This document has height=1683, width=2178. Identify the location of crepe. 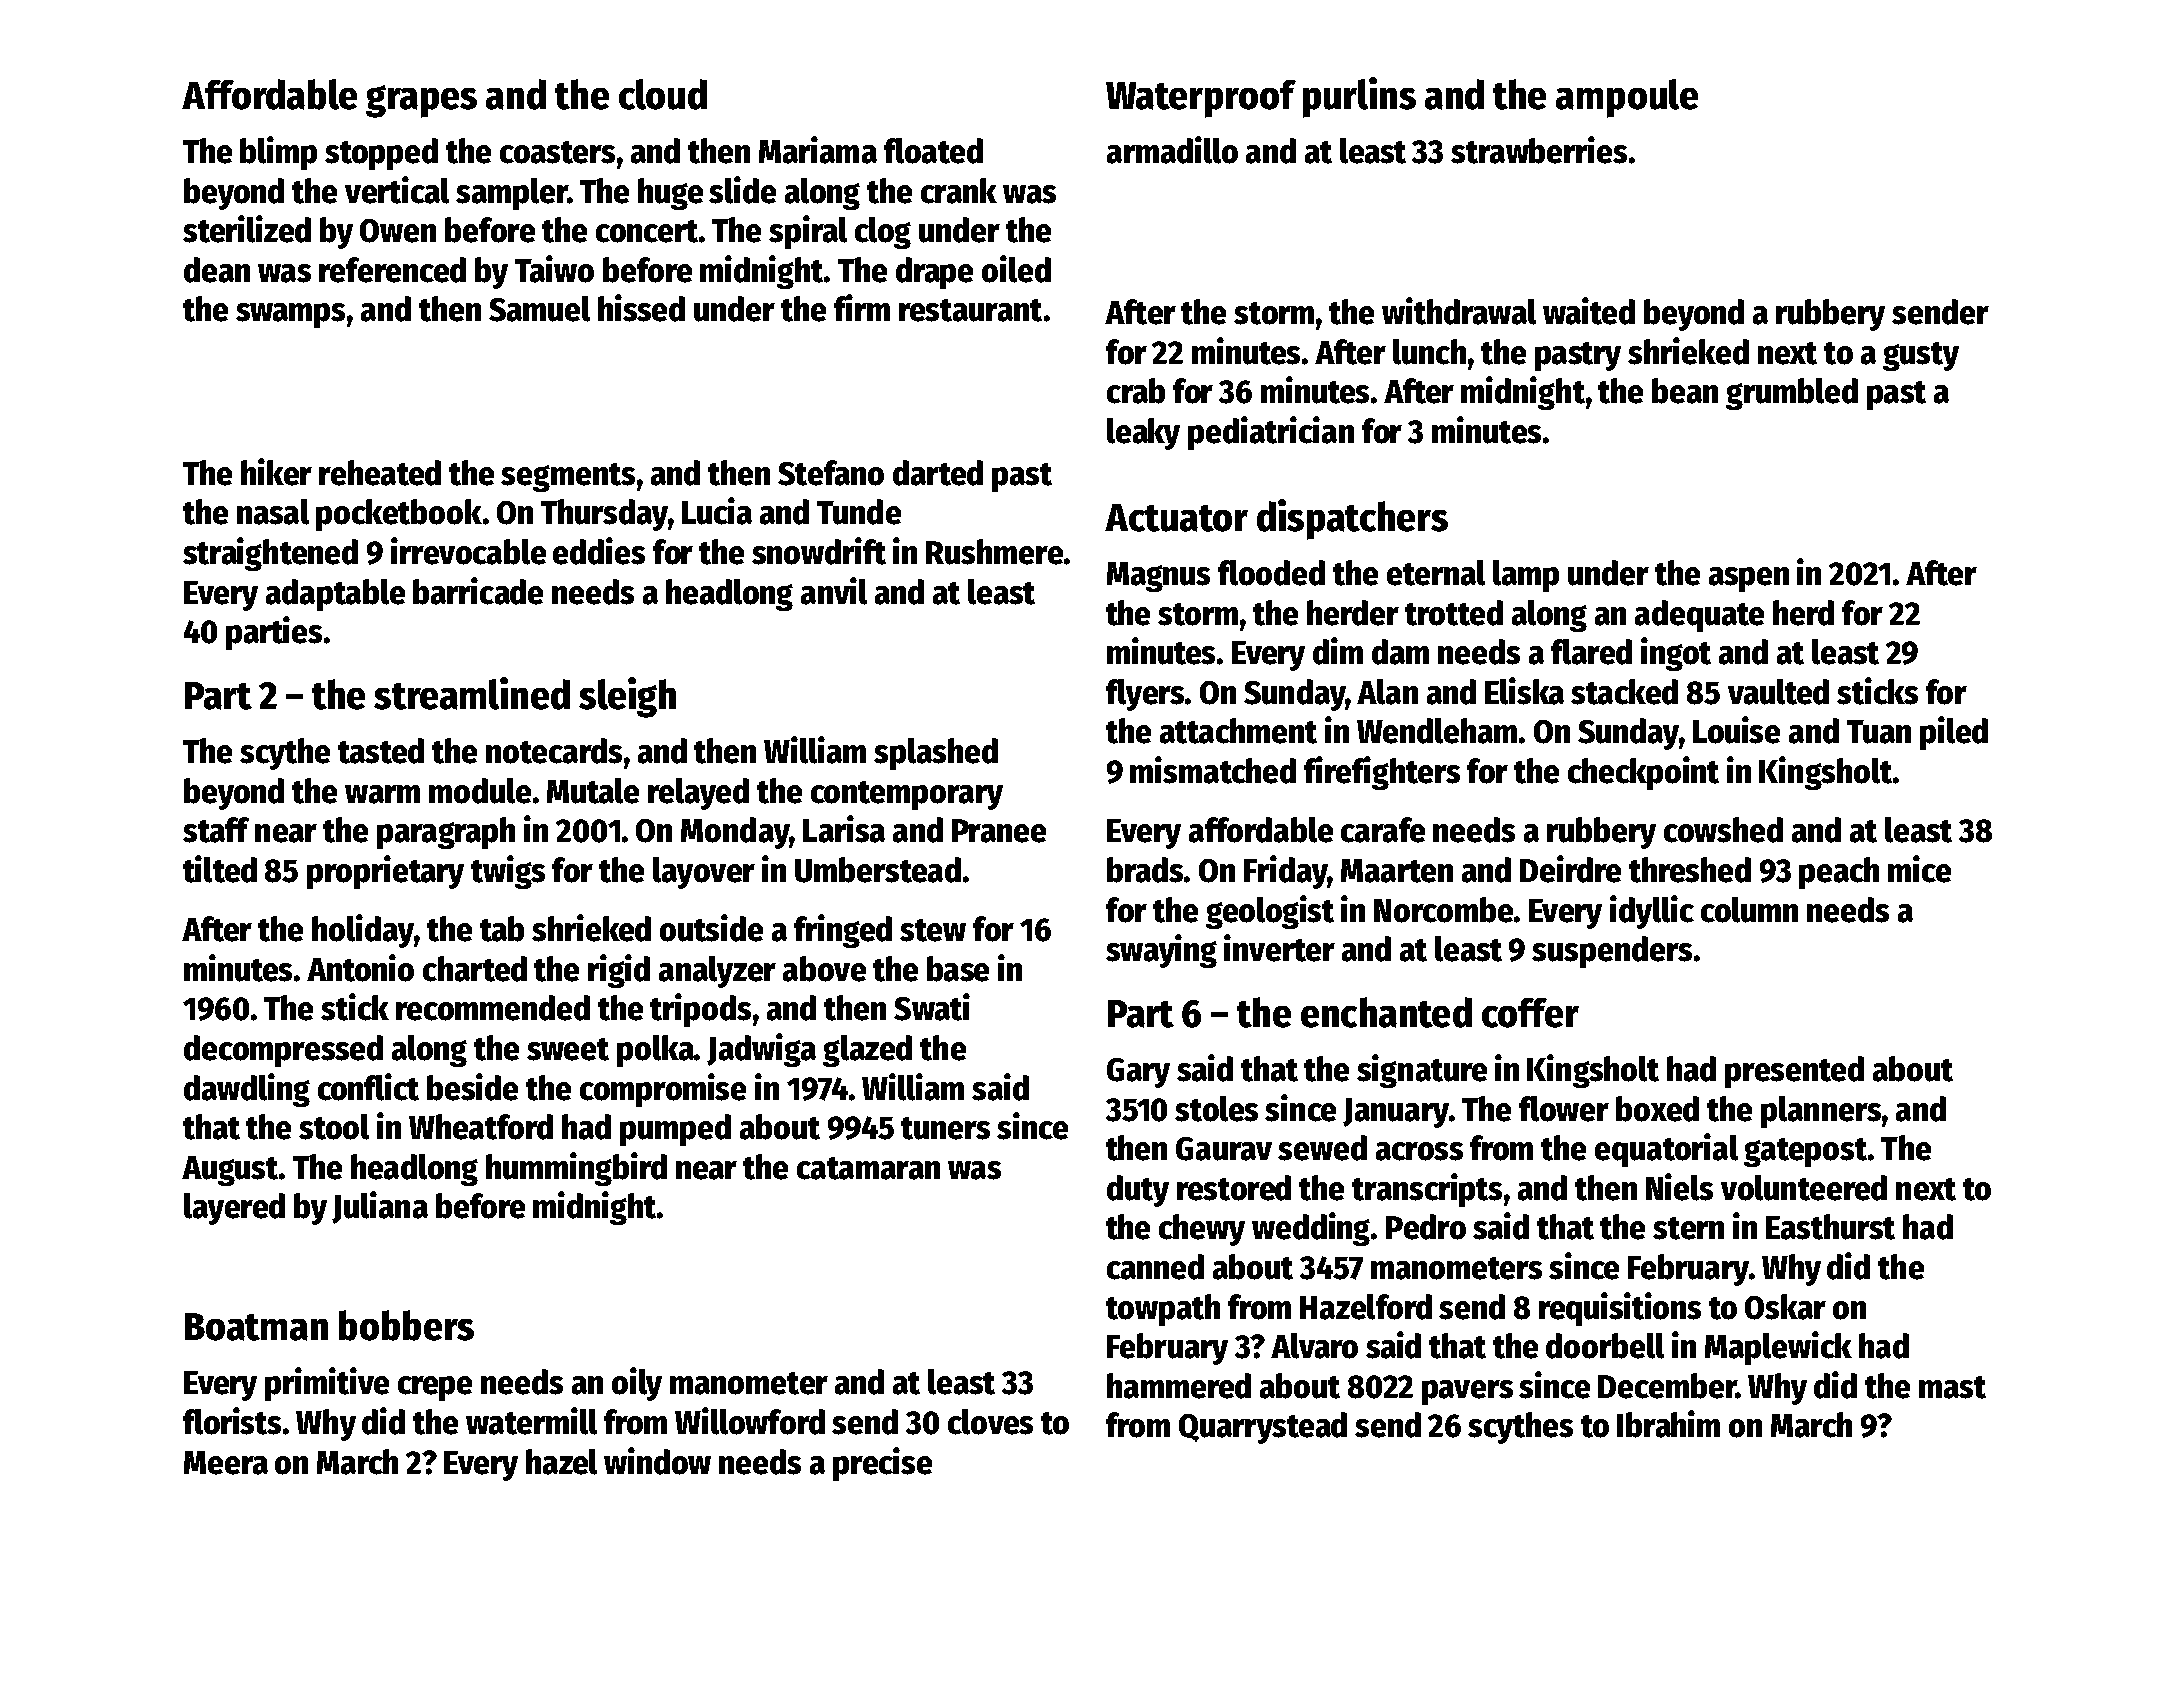
(435, 1388).
